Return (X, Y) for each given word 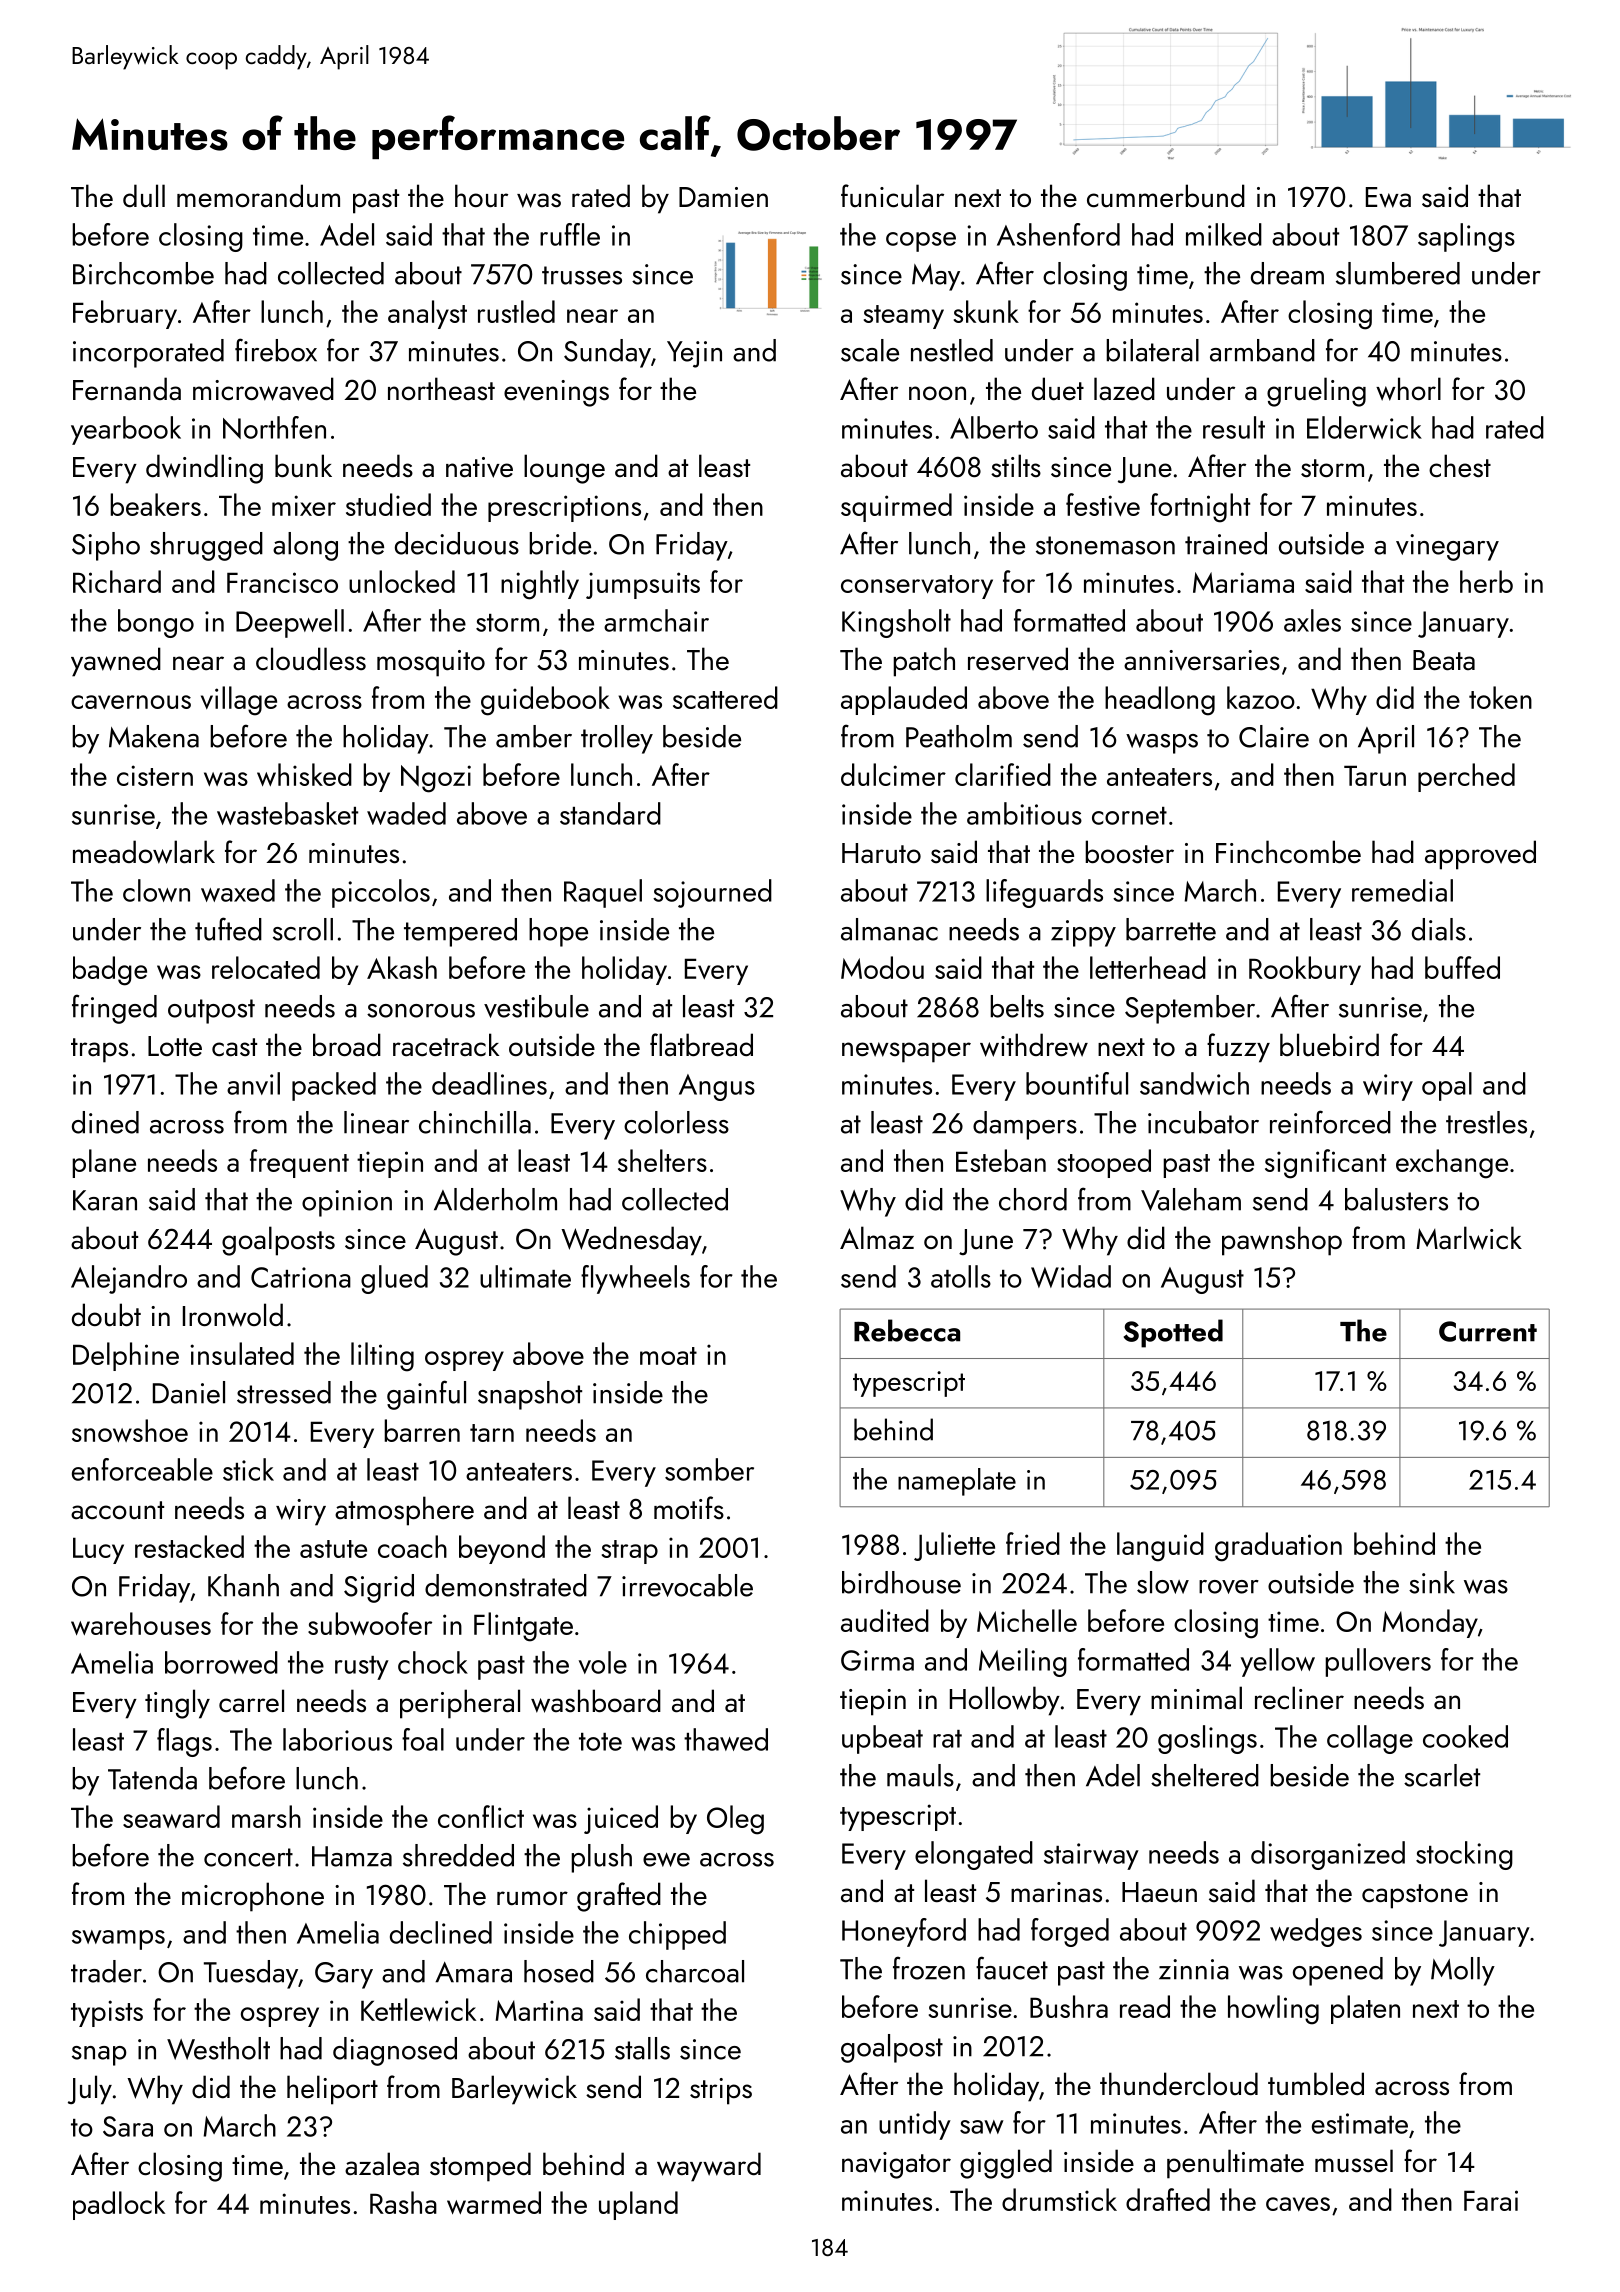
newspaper (906, 1052)
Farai (1491, 2200)
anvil (253, 1083)
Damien (723, 197)
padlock (119, 2205)
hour (481, 196)
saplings (1466, 237)
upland (638, 2205)
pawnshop (1282, 1241)
